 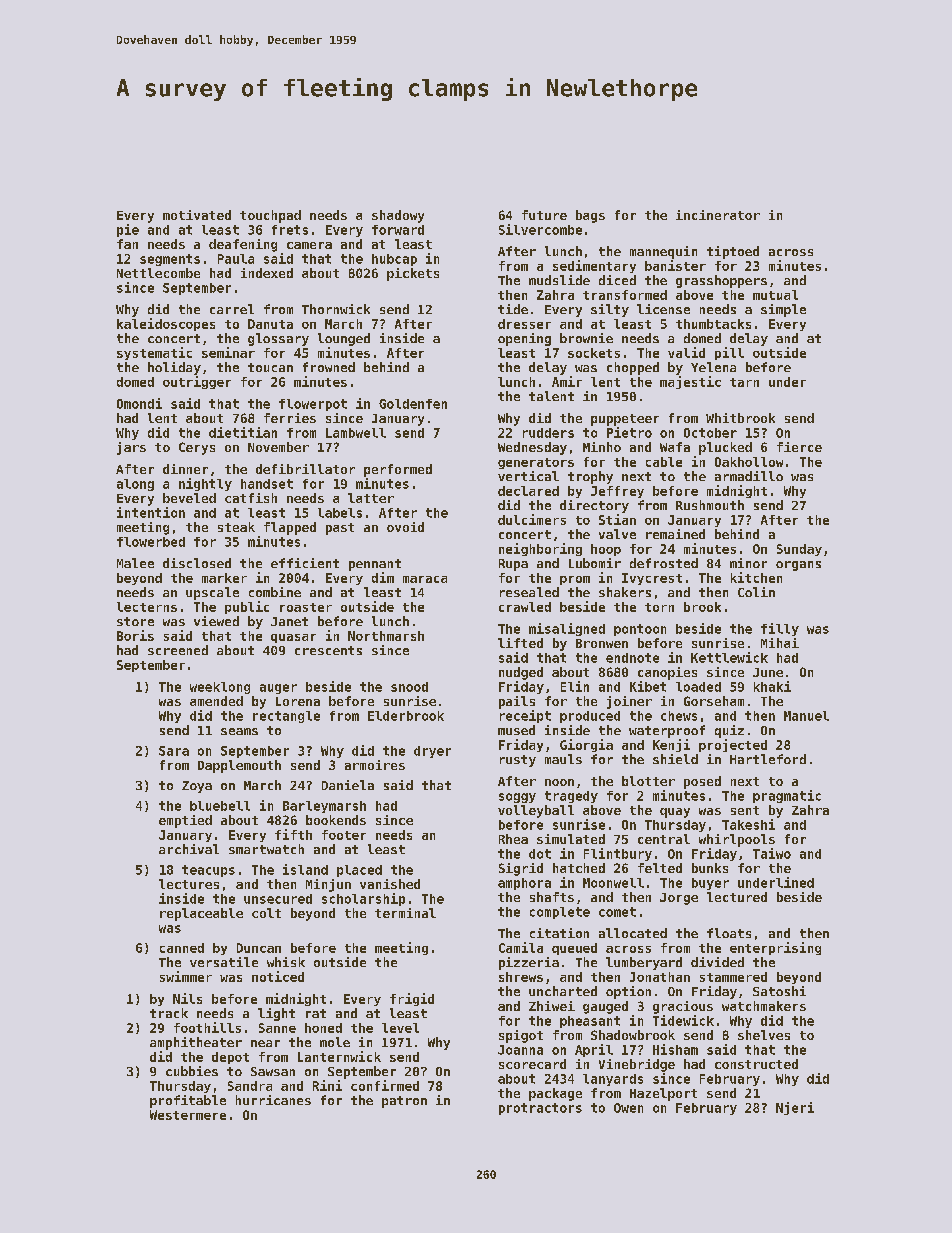 What do you see at coordinates (127, 244) in the screenshot?
I see `fan` at bounding box center [127, 244].
